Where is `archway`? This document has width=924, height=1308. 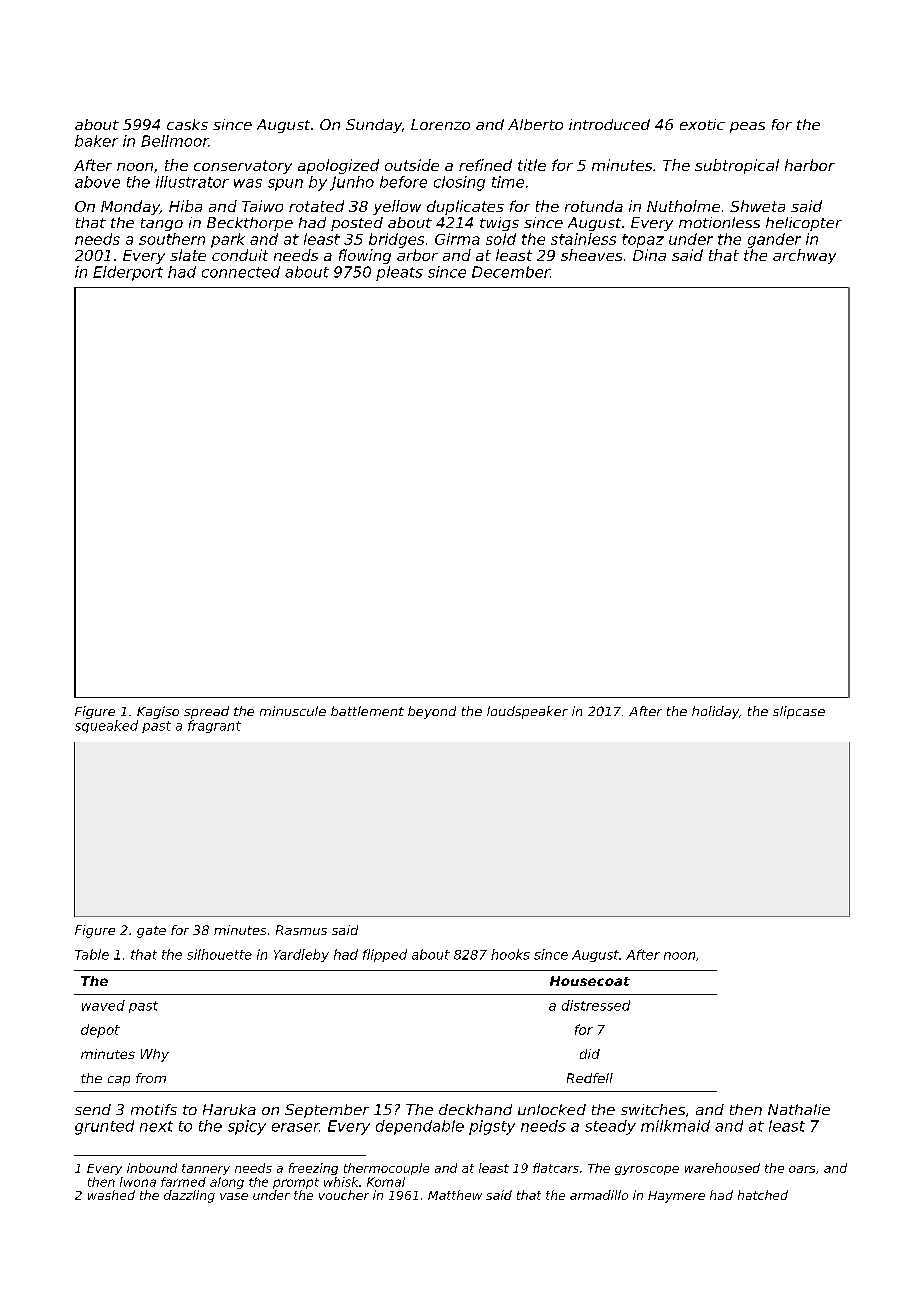 archway is located at coordinates (804, 256).
